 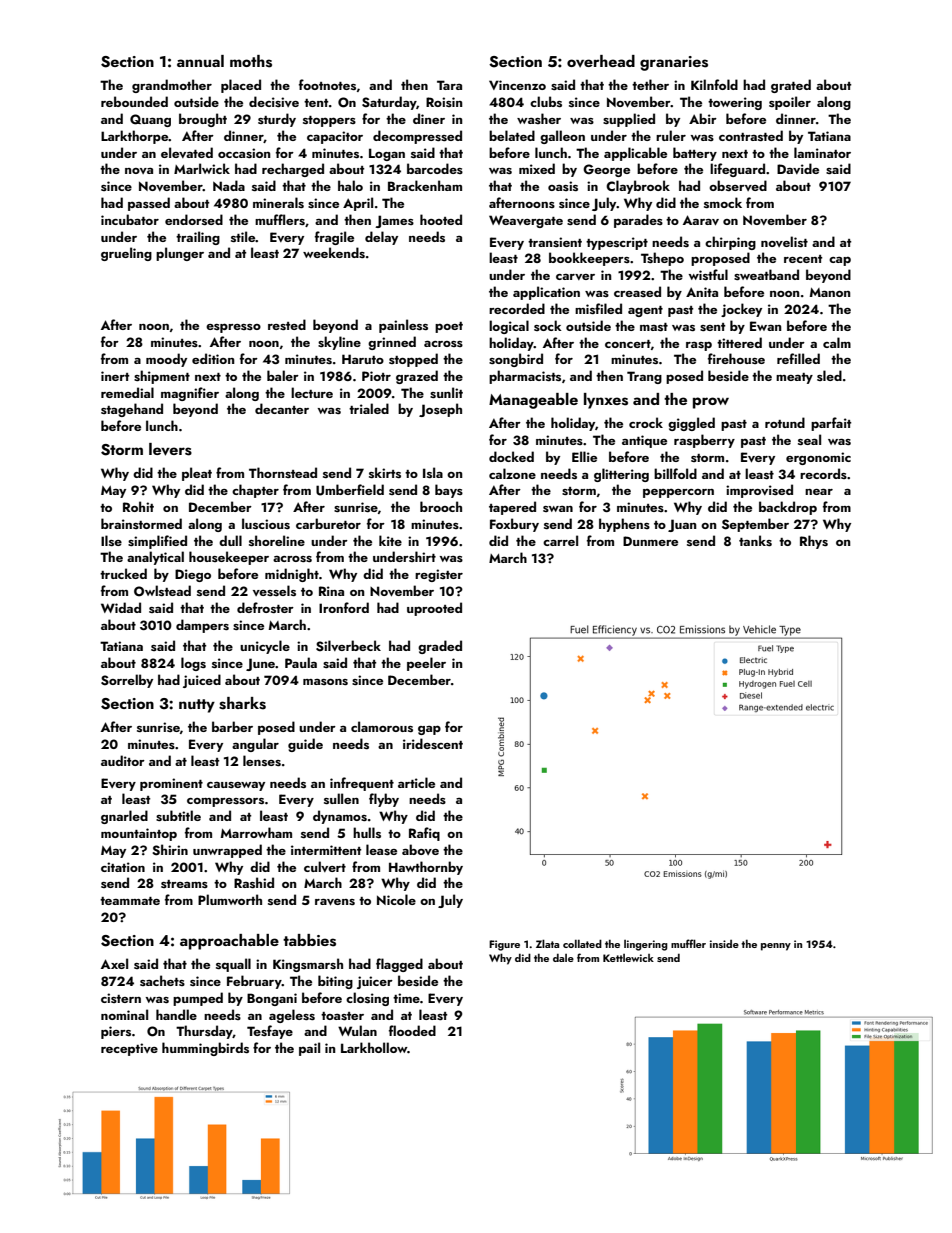 I want to click on tanks, so click(x=755, y=540).
